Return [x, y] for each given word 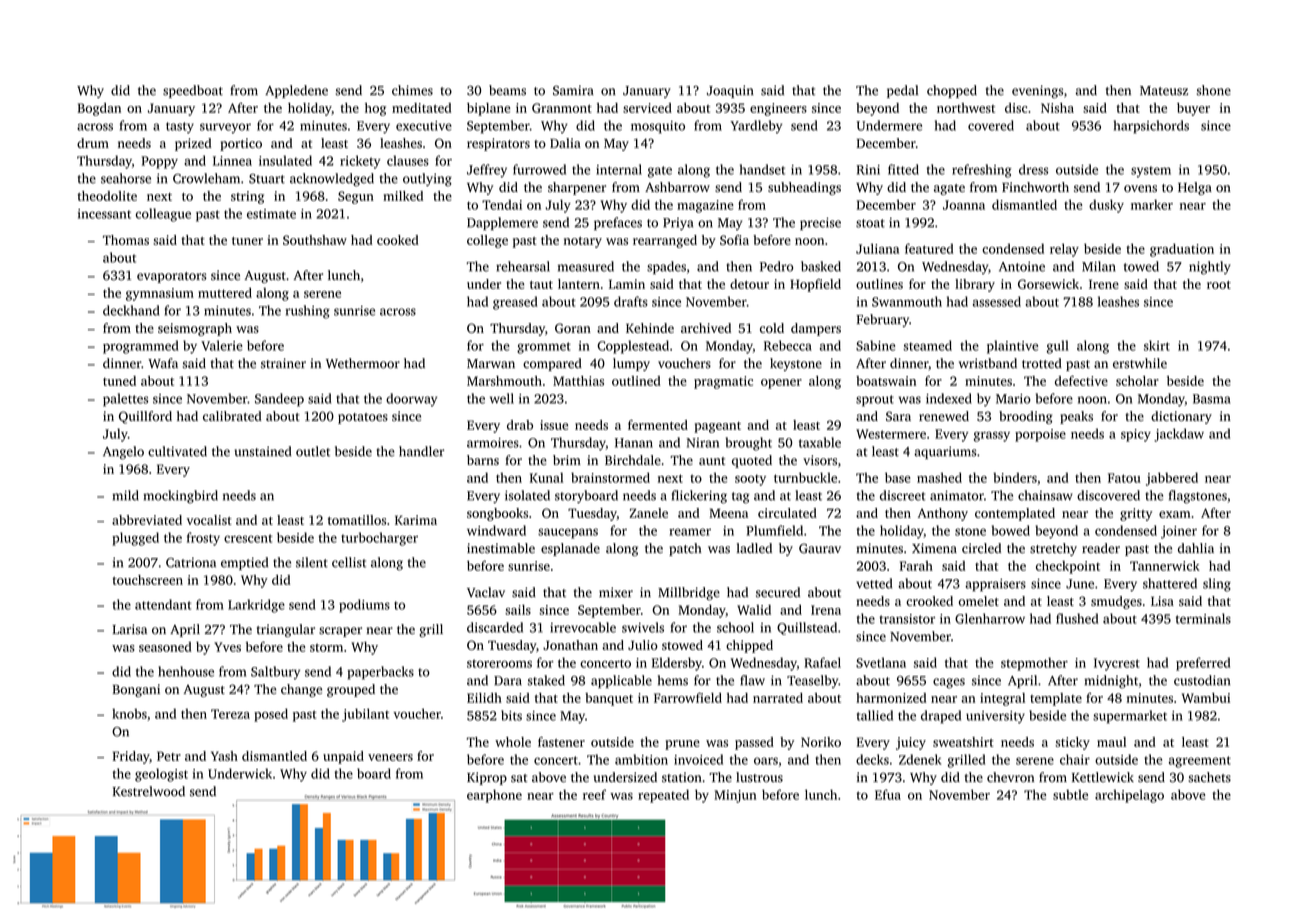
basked [821, 266]
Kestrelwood [149, 791]
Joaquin [730, 91]
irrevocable [583, 627]
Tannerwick [1165, 566]
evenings [1037, 91]
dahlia [1196, 548]
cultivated [177, 451]
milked [403, 196]
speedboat [193, 91]
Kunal [546, 477]
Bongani [136, 690]
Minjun [735, 796]
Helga [1195, 188]
